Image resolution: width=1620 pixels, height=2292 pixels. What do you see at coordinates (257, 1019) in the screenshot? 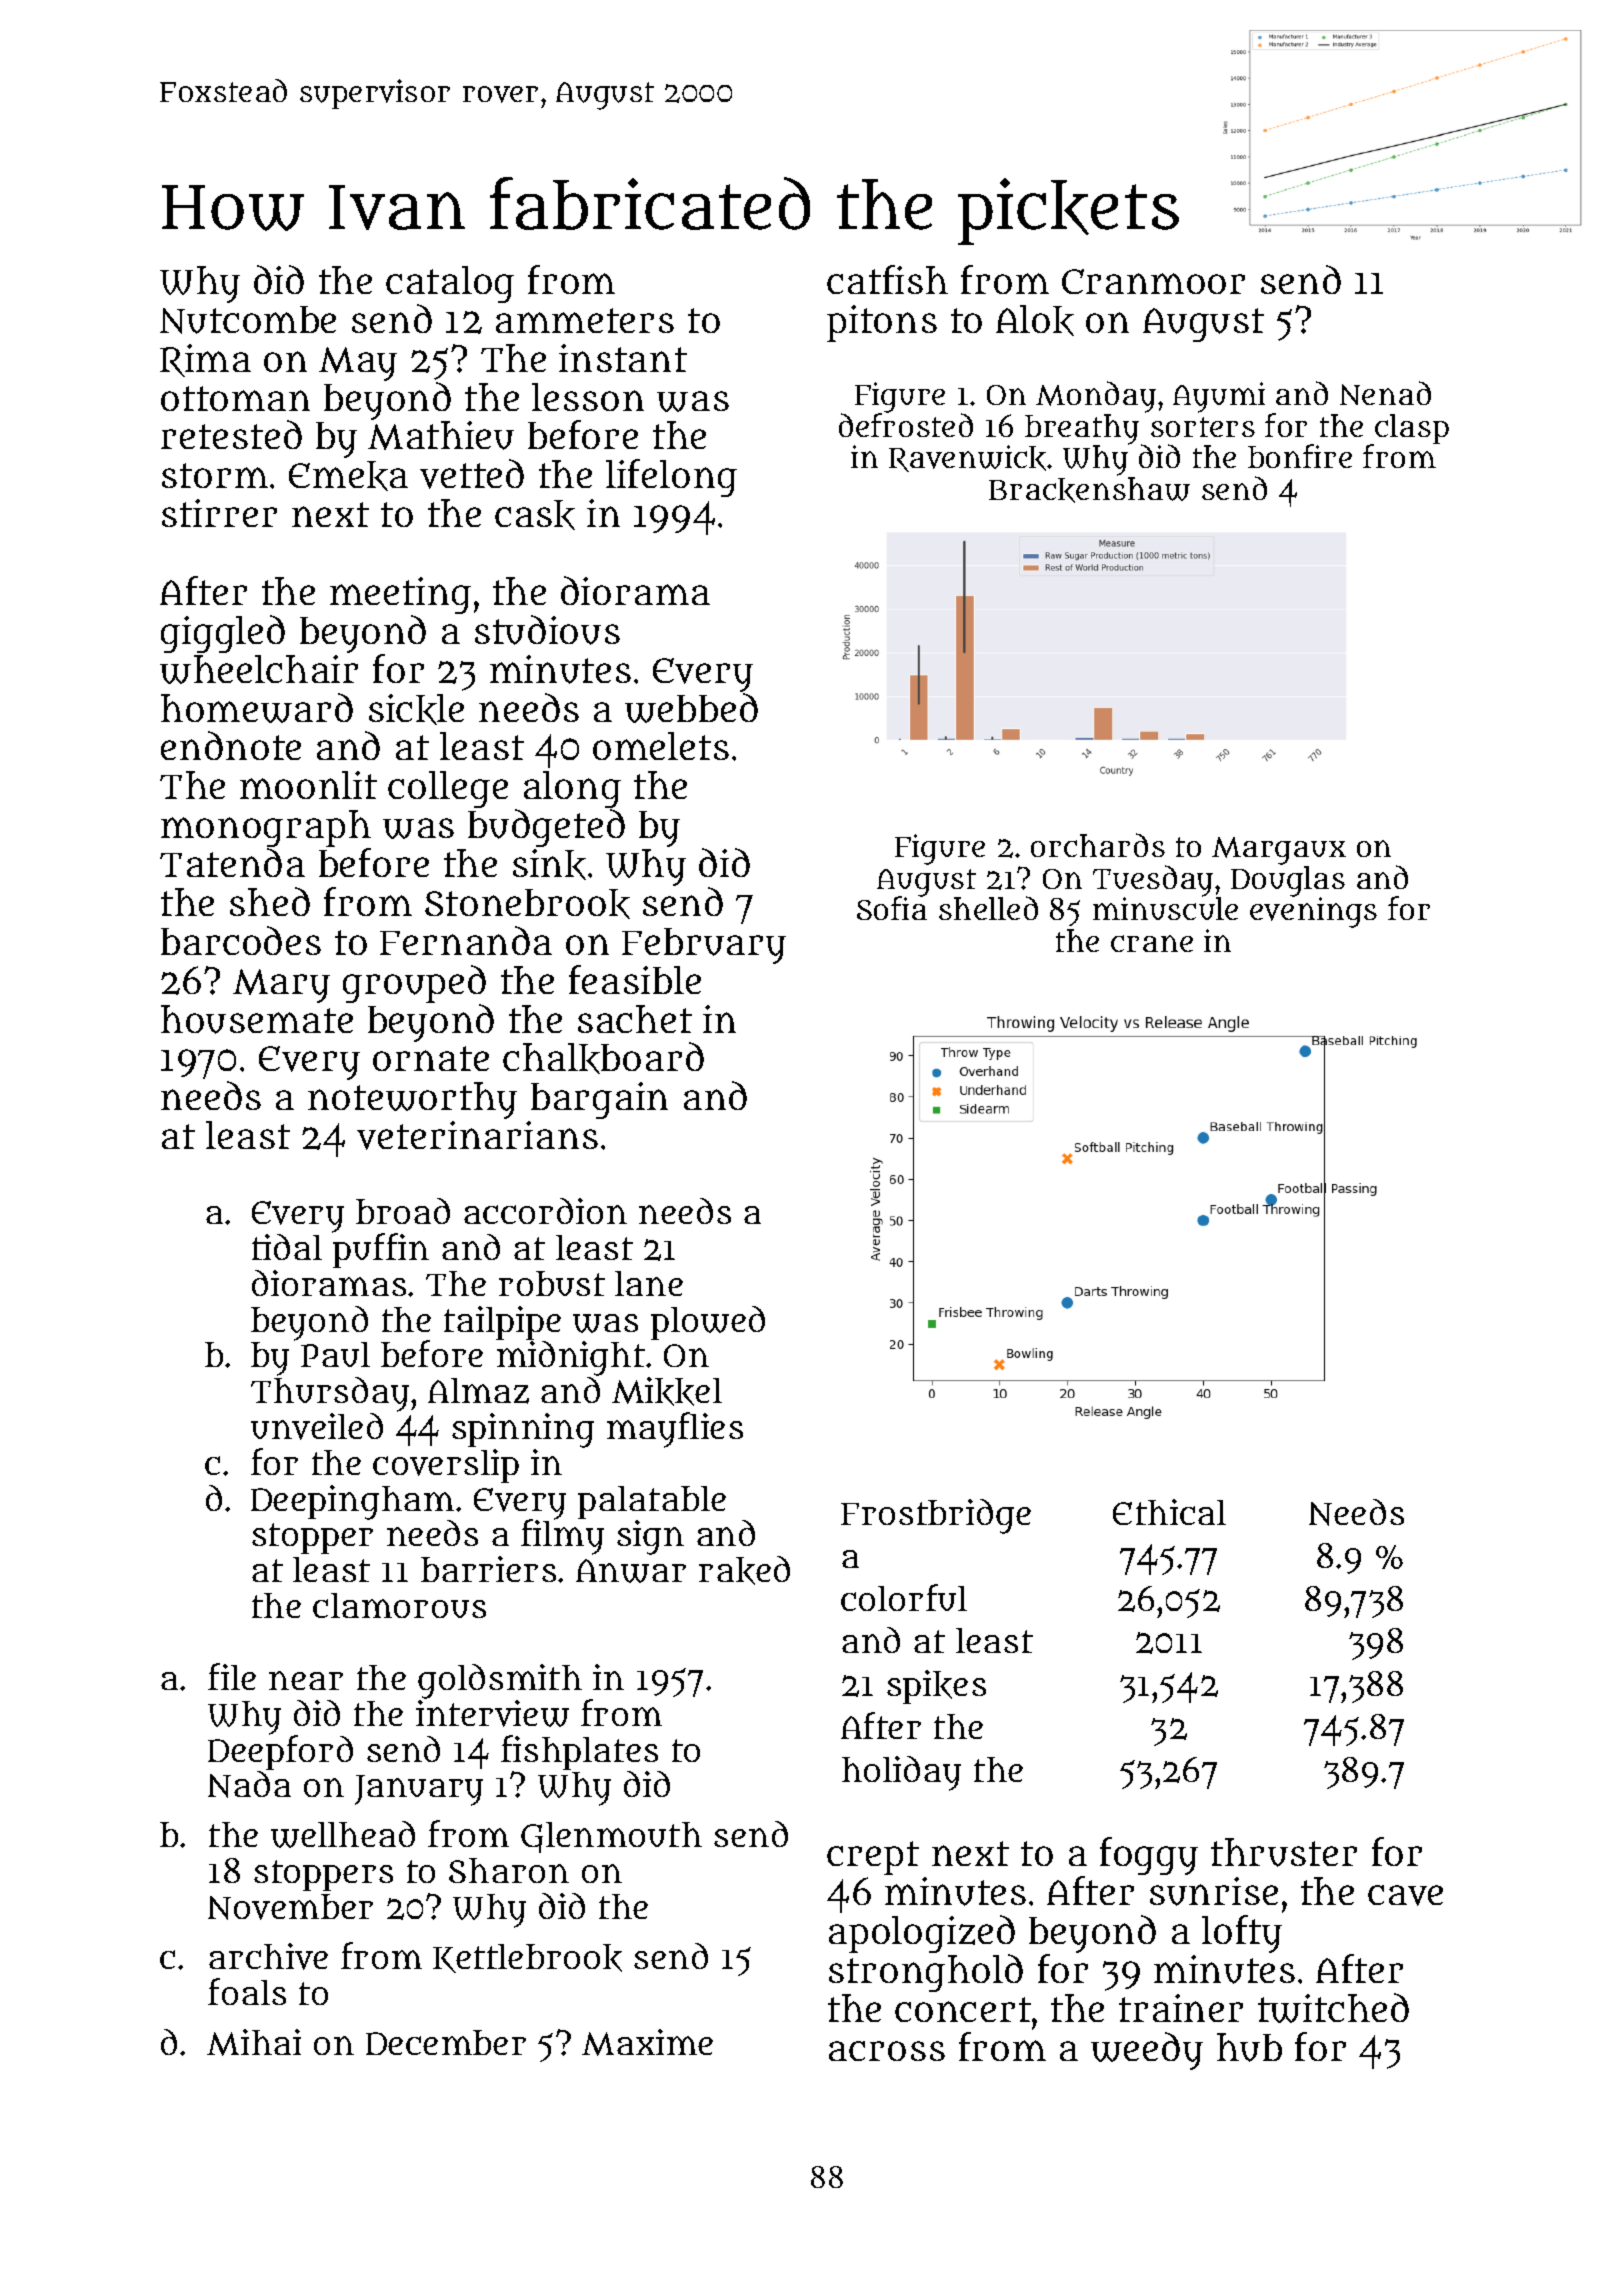
I see `housemate` at bounding box center [257, 1019].
